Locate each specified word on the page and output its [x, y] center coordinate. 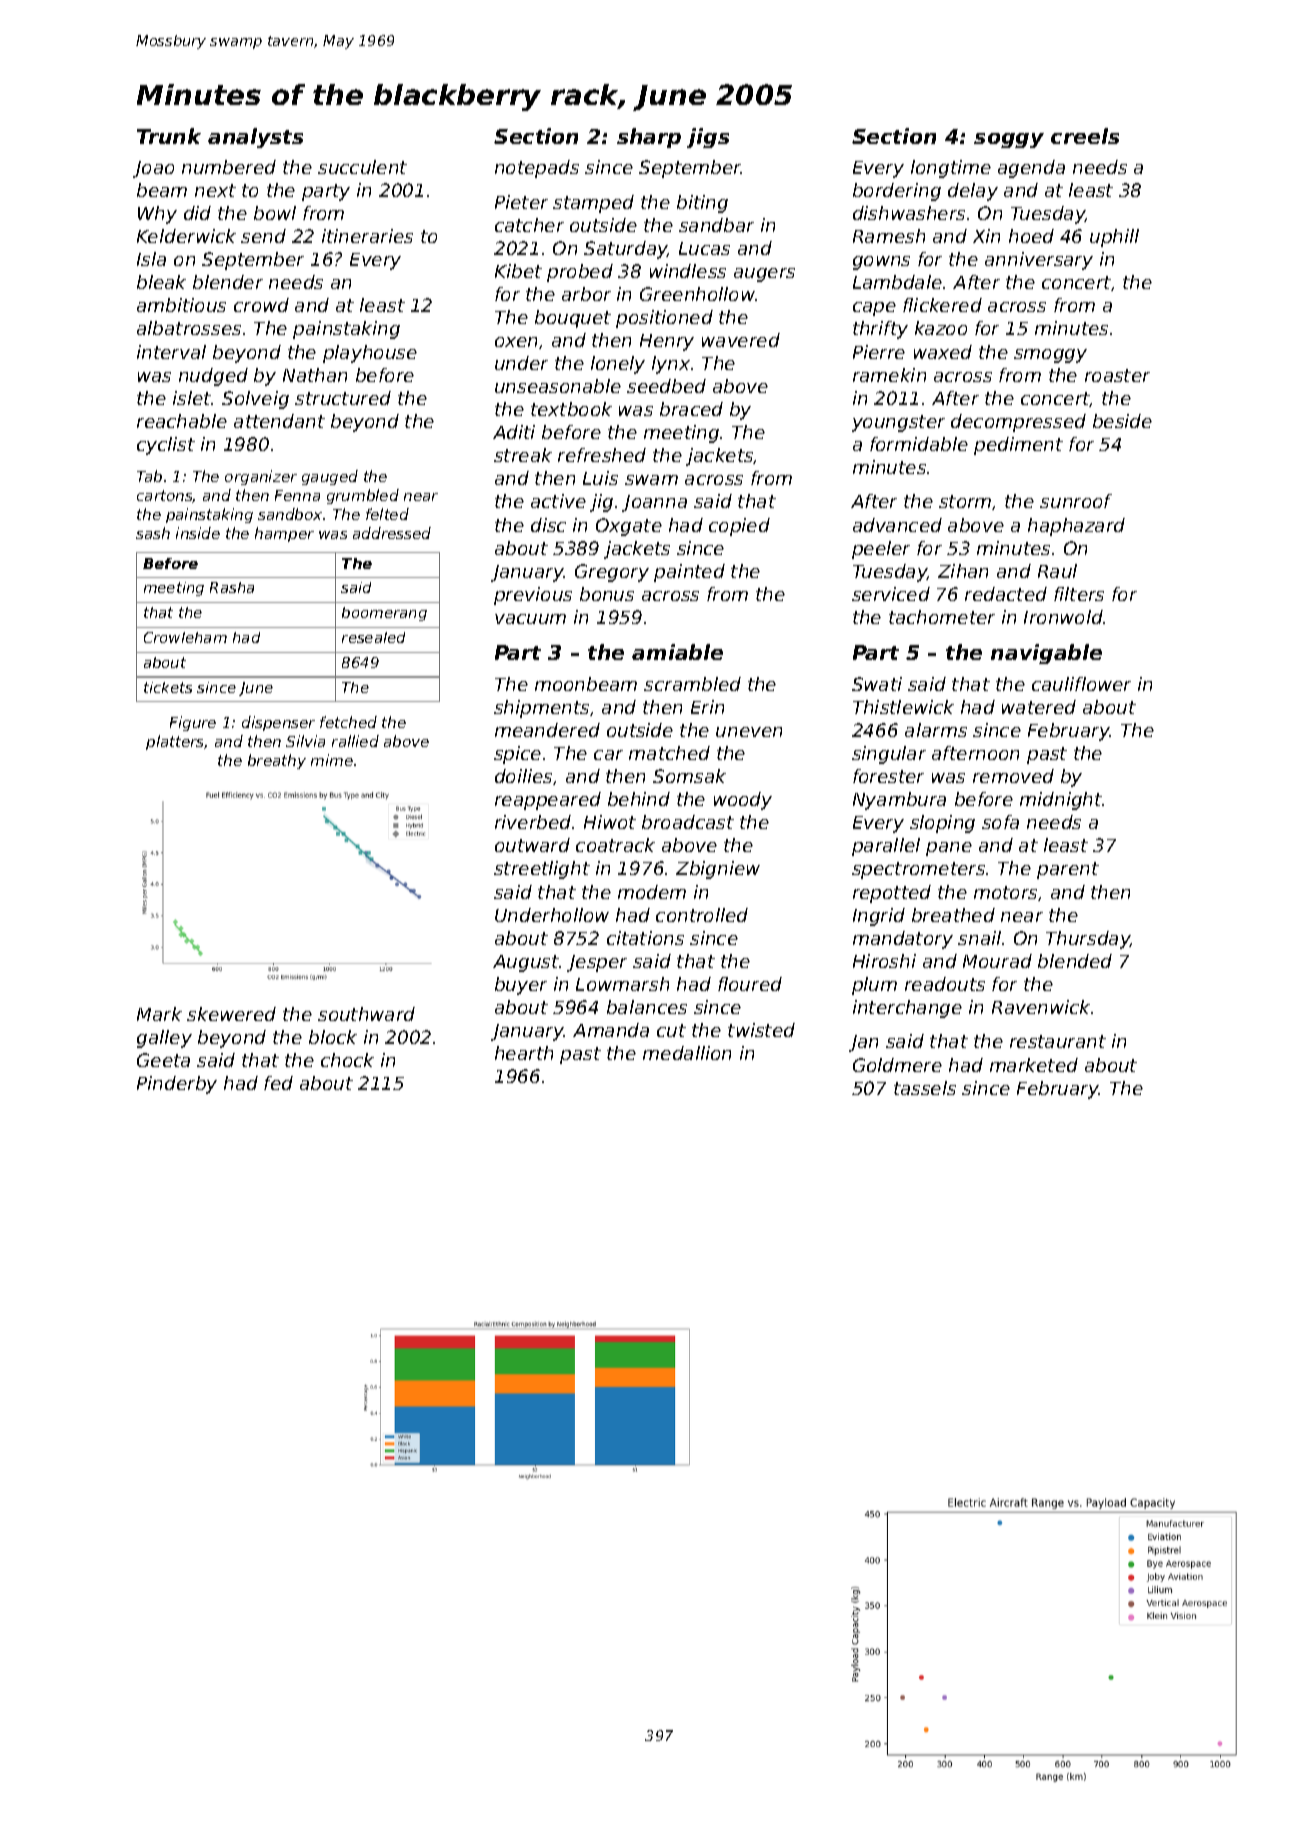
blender [228, 282]
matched [669, 753]
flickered [942, 305]
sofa [1000, 822]
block [333, 1037]
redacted [1006, 594]
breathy [277, 761]
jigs [708, 138]
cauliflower [1081, 684]
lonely [618, 365]
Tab [149, 476]
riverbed [533, 822]
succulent [362, 167]
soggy [1009, 140]
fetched [348, 722]
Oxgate [629, 527]
